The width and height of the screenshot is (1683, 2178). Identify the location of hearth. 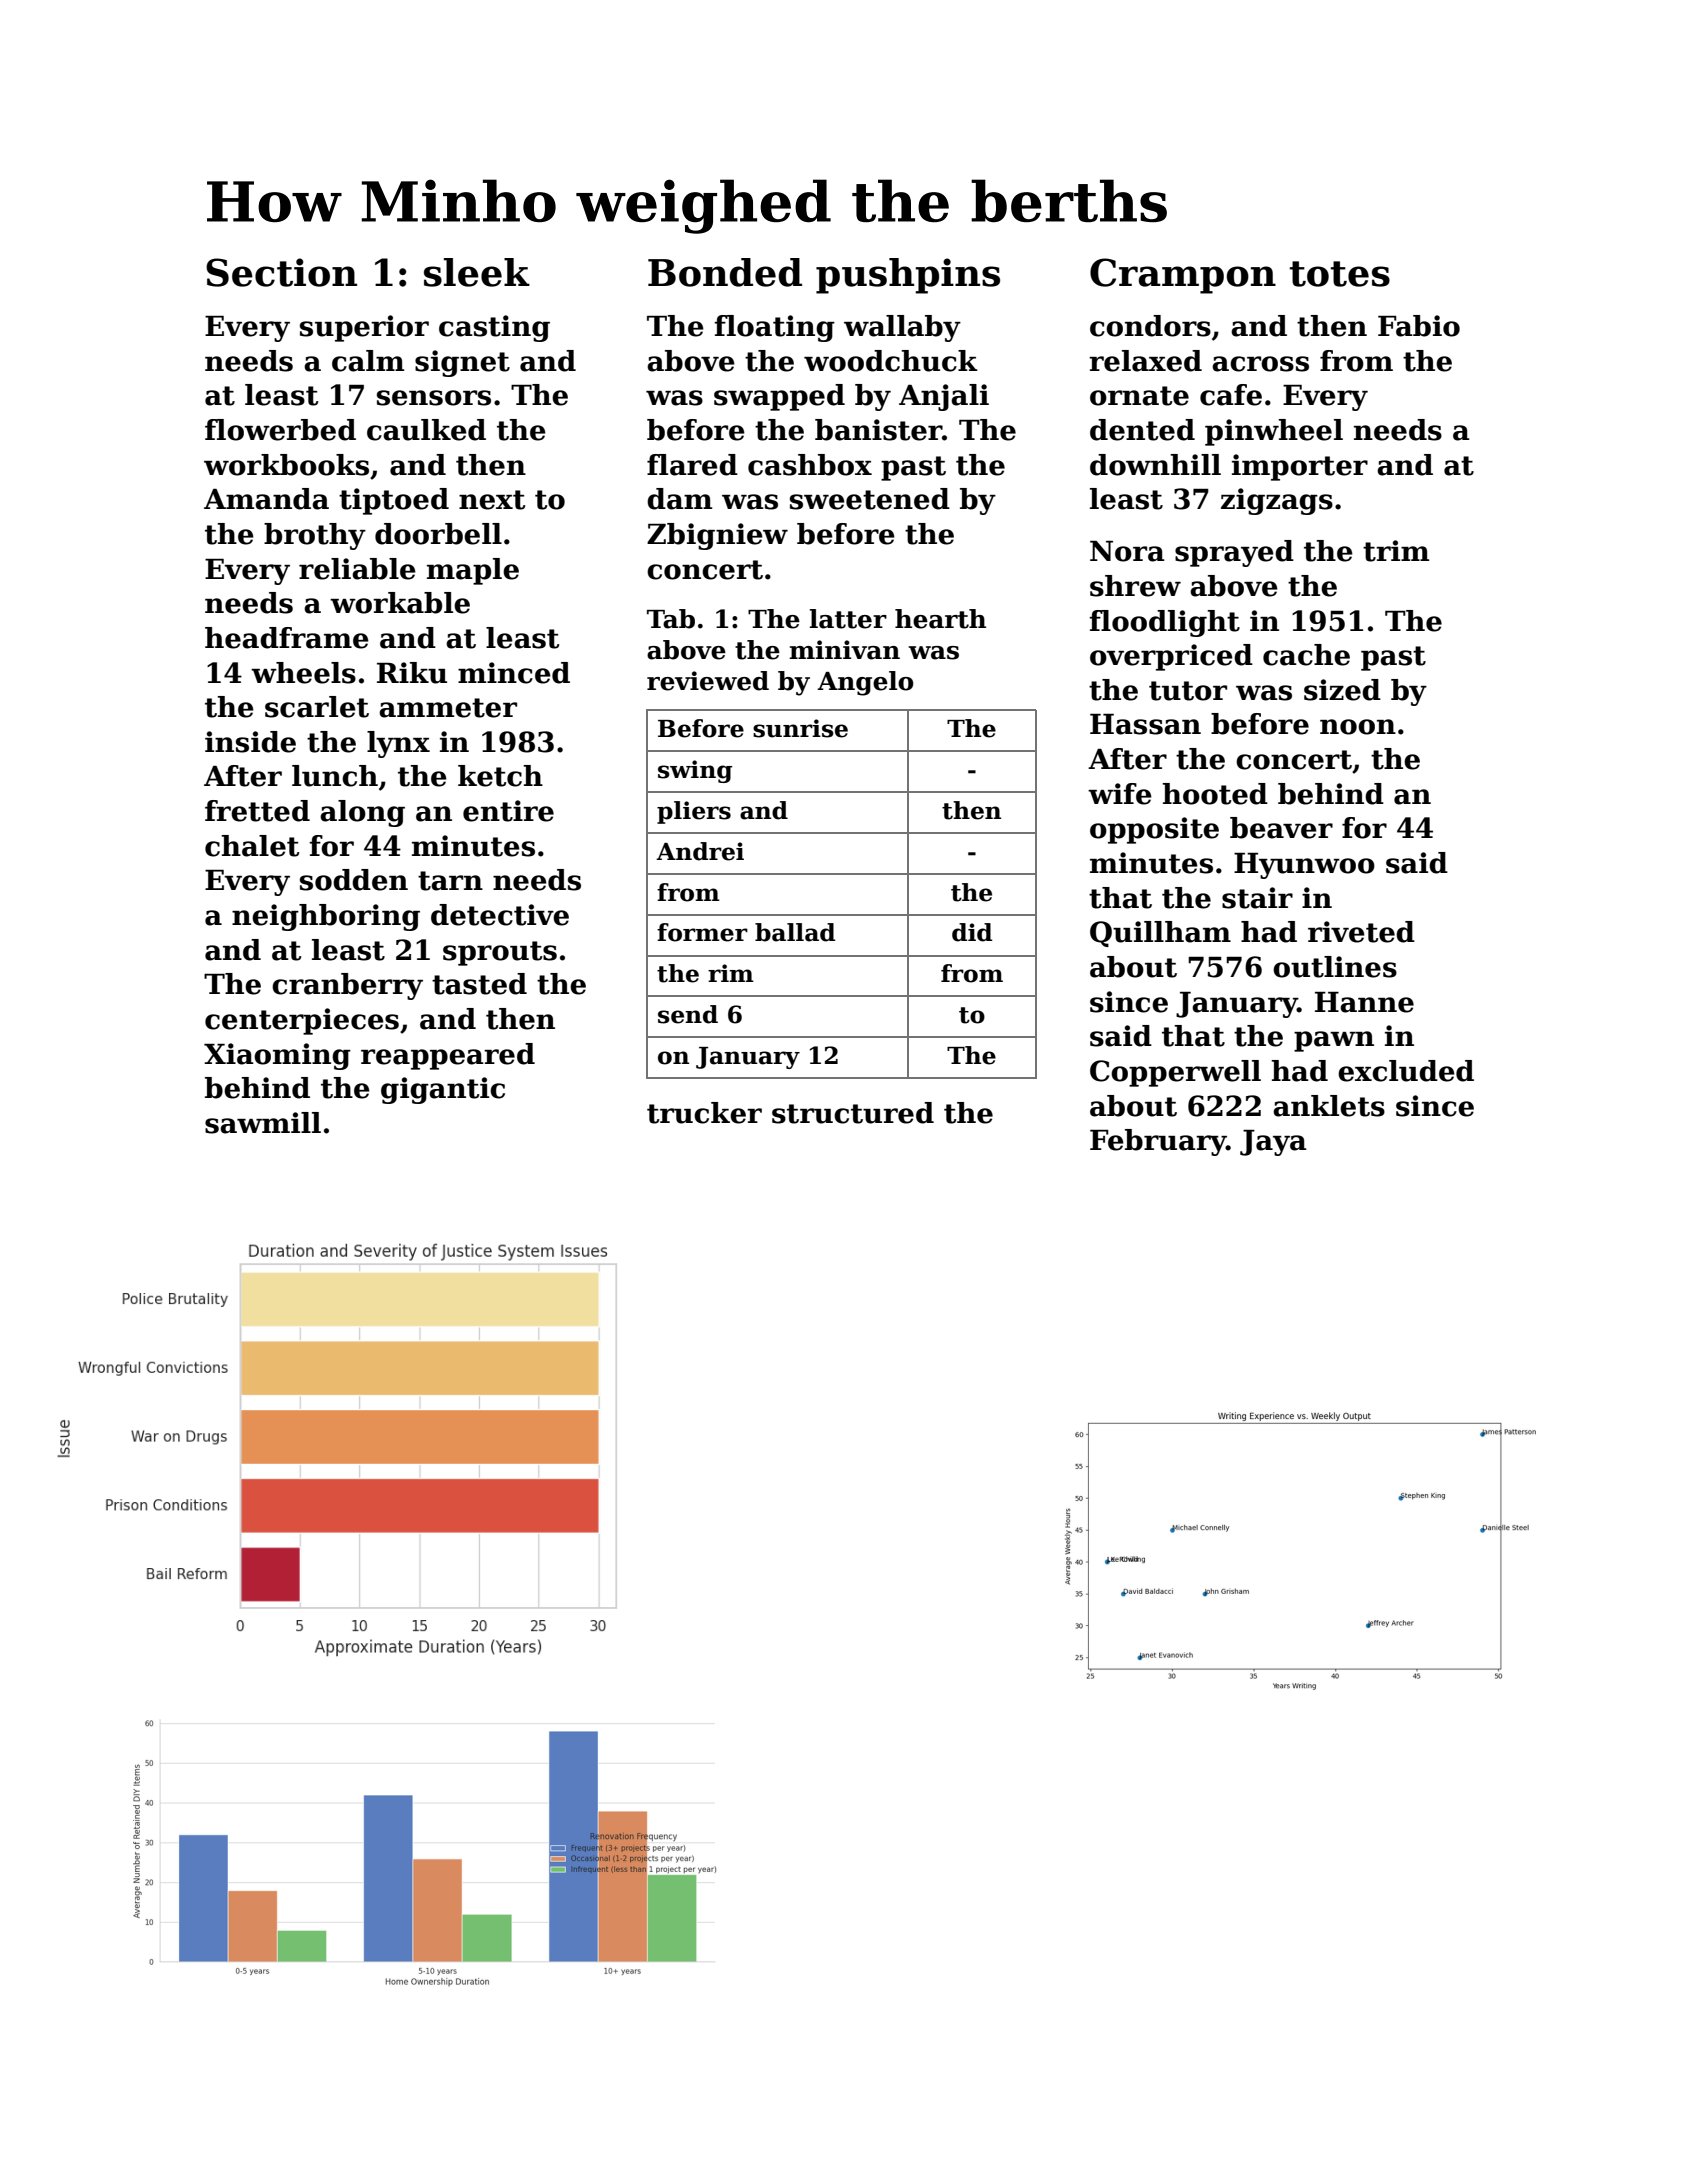
(940, 619).
